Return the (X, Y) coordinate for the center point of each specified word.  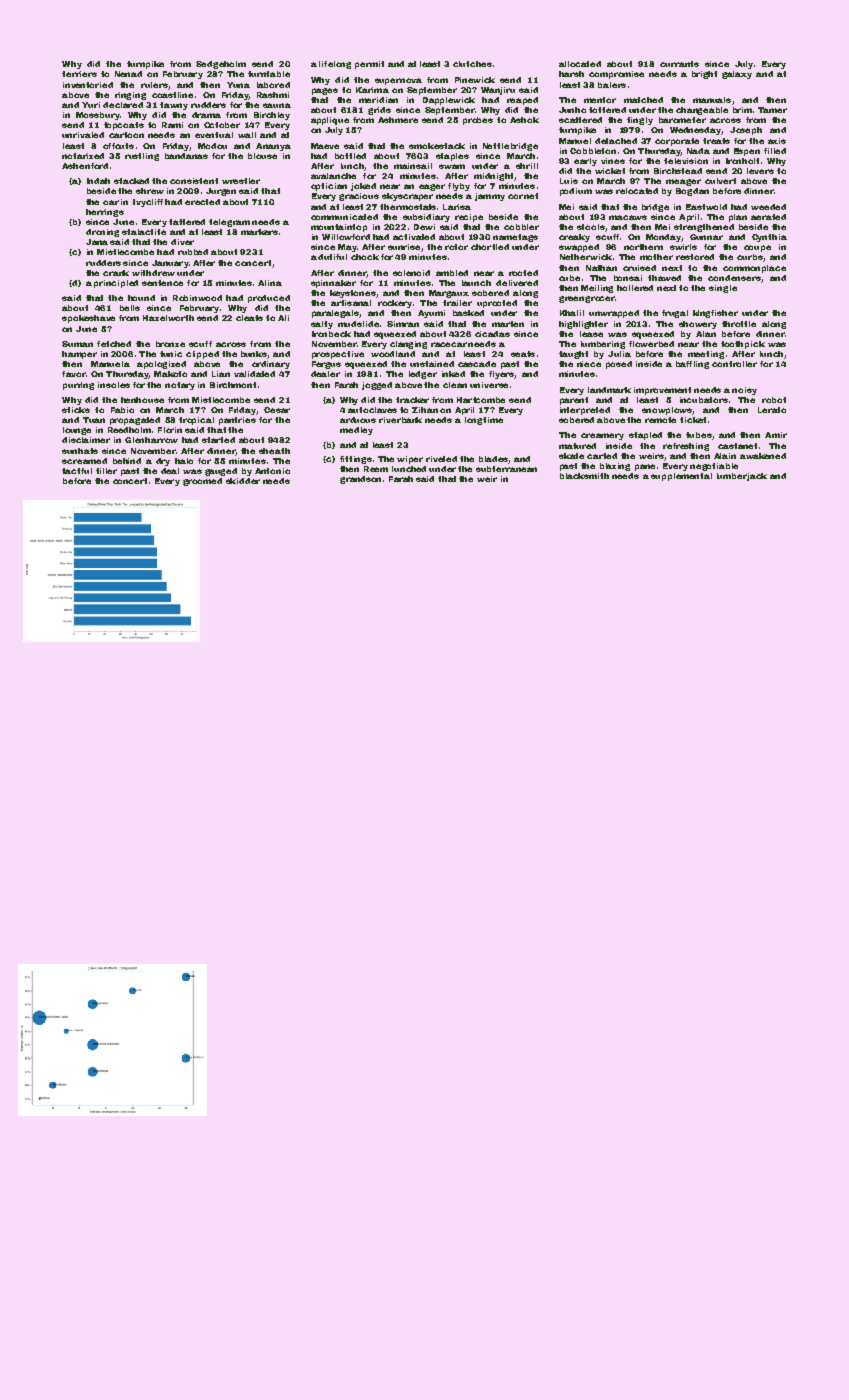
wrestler (241, 181)
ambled (452, 273)
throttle (739, 324)
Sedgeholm (221, 65)
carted (602, 456)
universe (489, 385)
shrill (527, 166)
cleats (249, 318)
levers (760, 171)
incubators (704, 400)
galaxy (737, 75)
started (218, 440)
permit (369, 65)
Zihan (425, 410)
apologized (161, 365)
